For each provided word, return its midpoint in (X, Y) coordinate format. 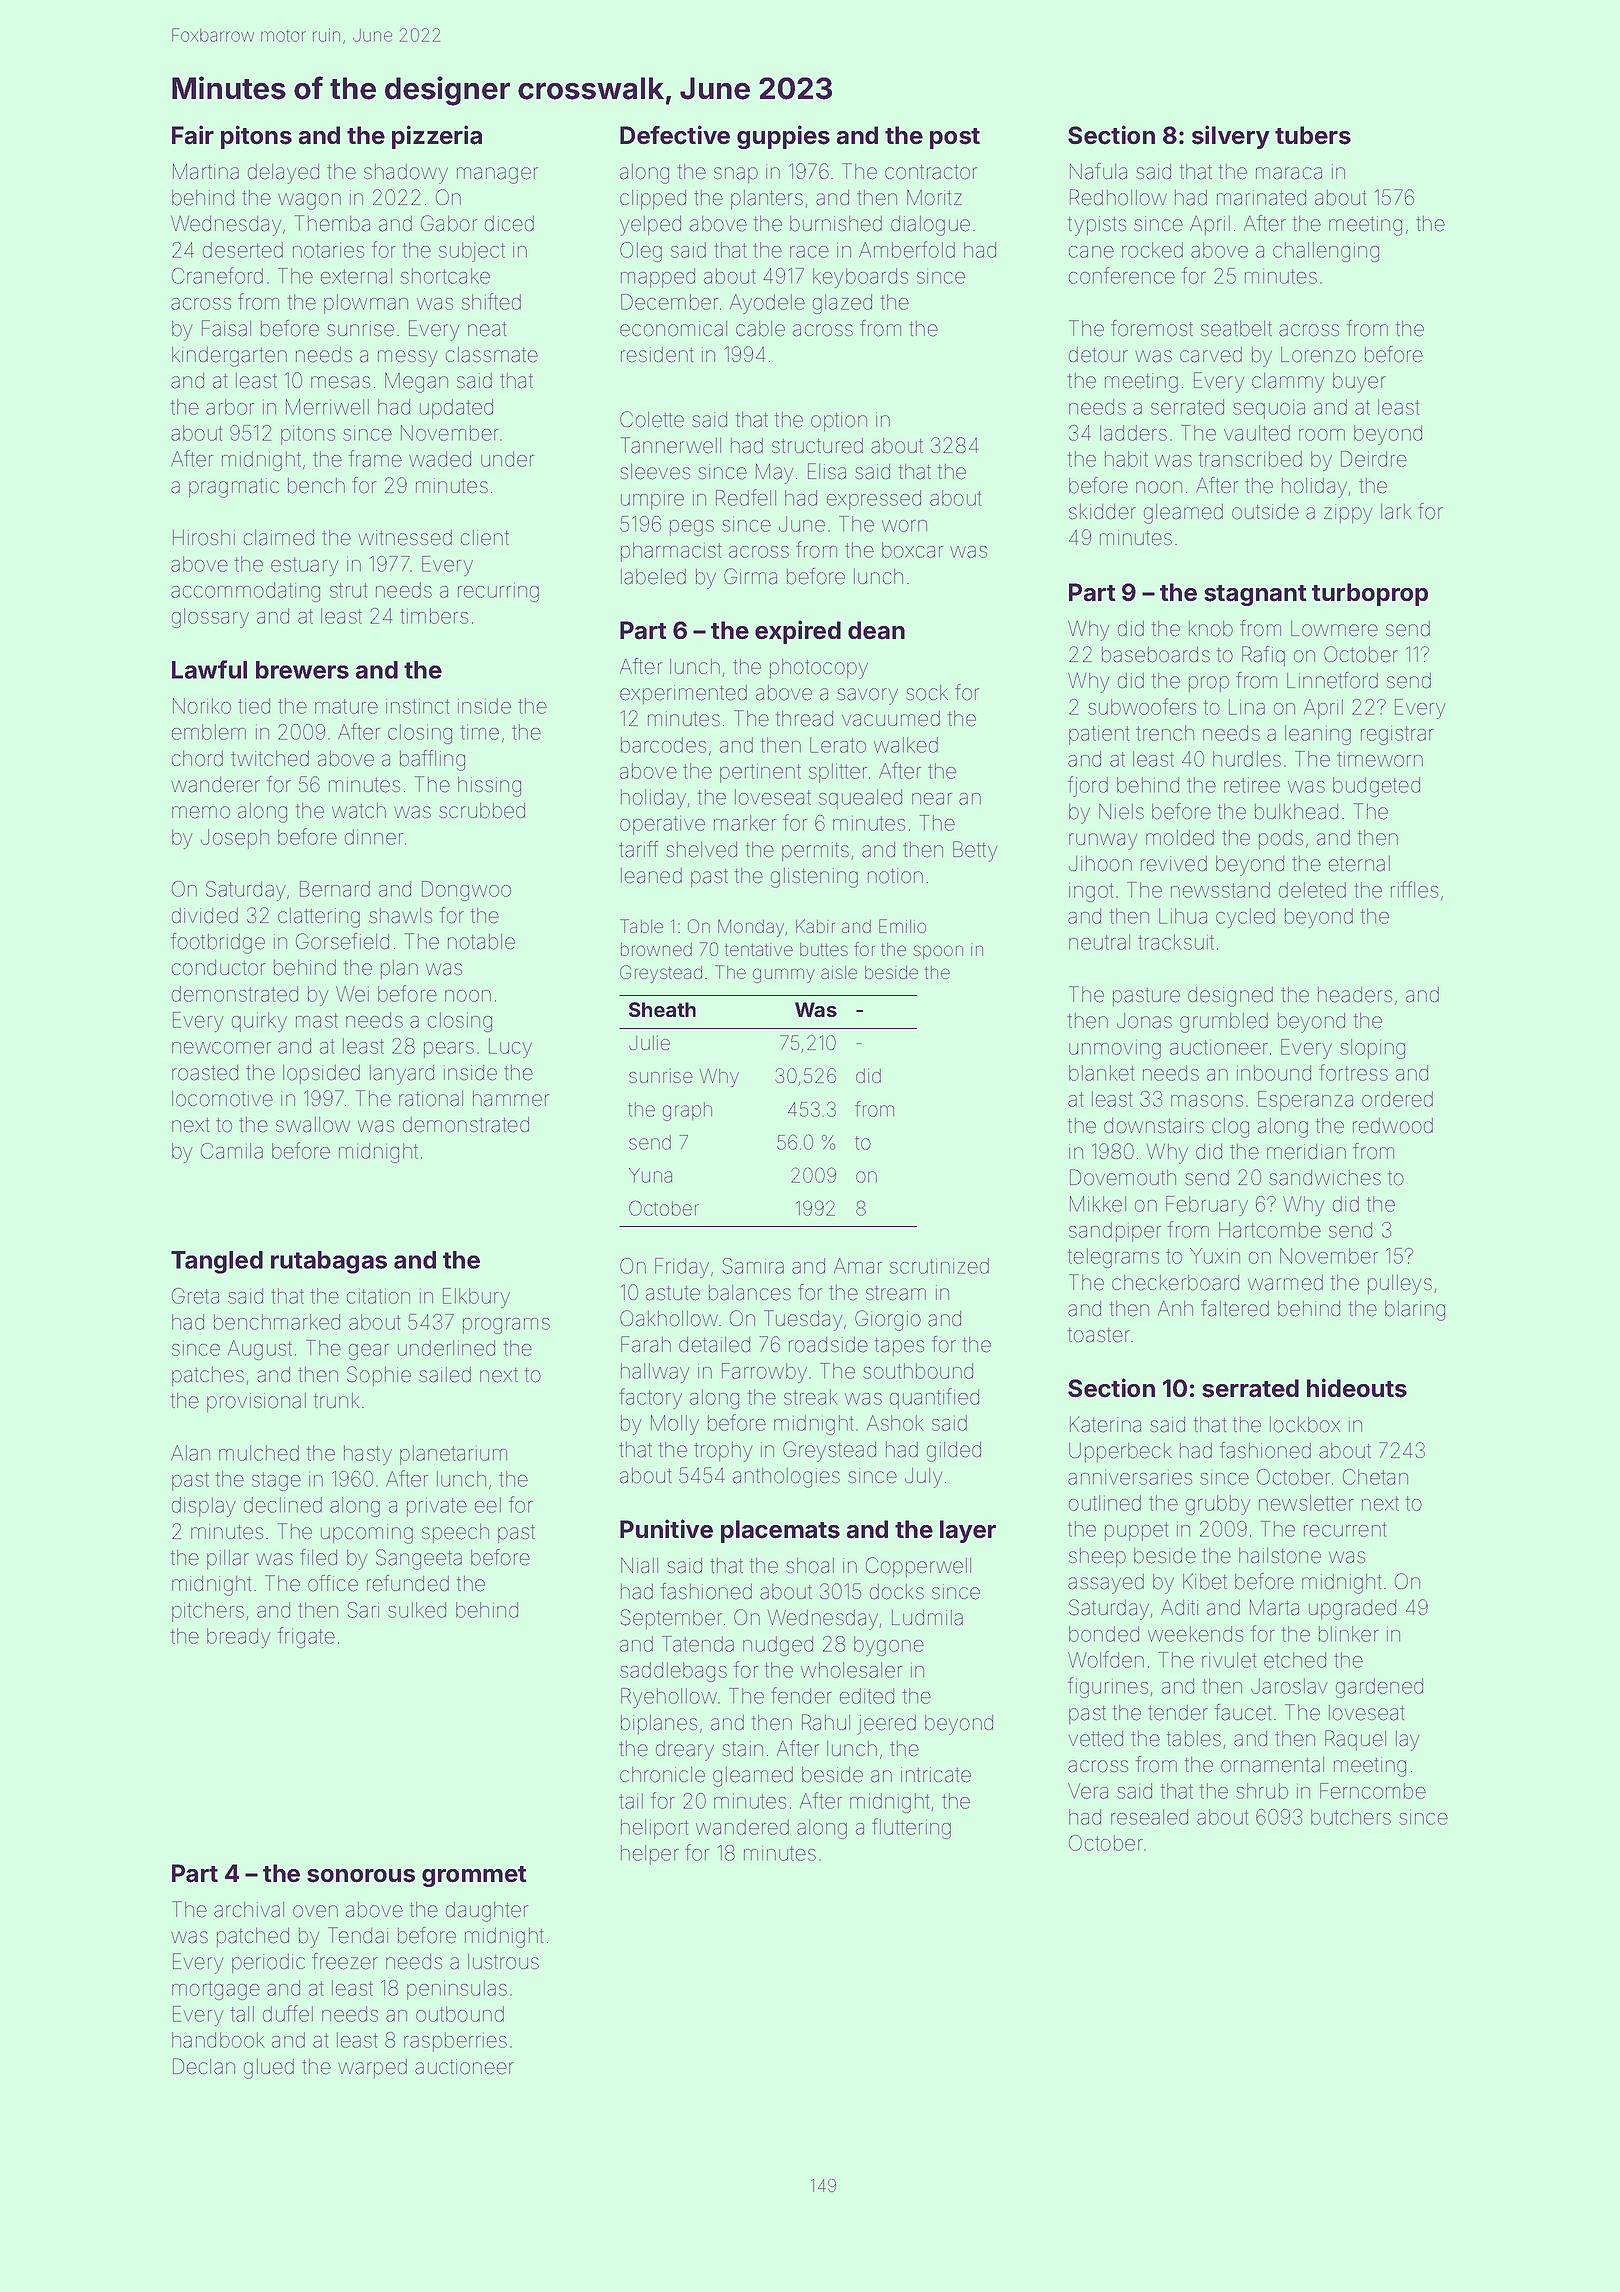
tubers (1313, 135)
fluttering (911, 1828)
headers (1355, 995)
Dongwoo (466, 891)
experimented (683, 694)
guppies (783, 137)
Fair (193, 135)
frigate (306, 1637)
